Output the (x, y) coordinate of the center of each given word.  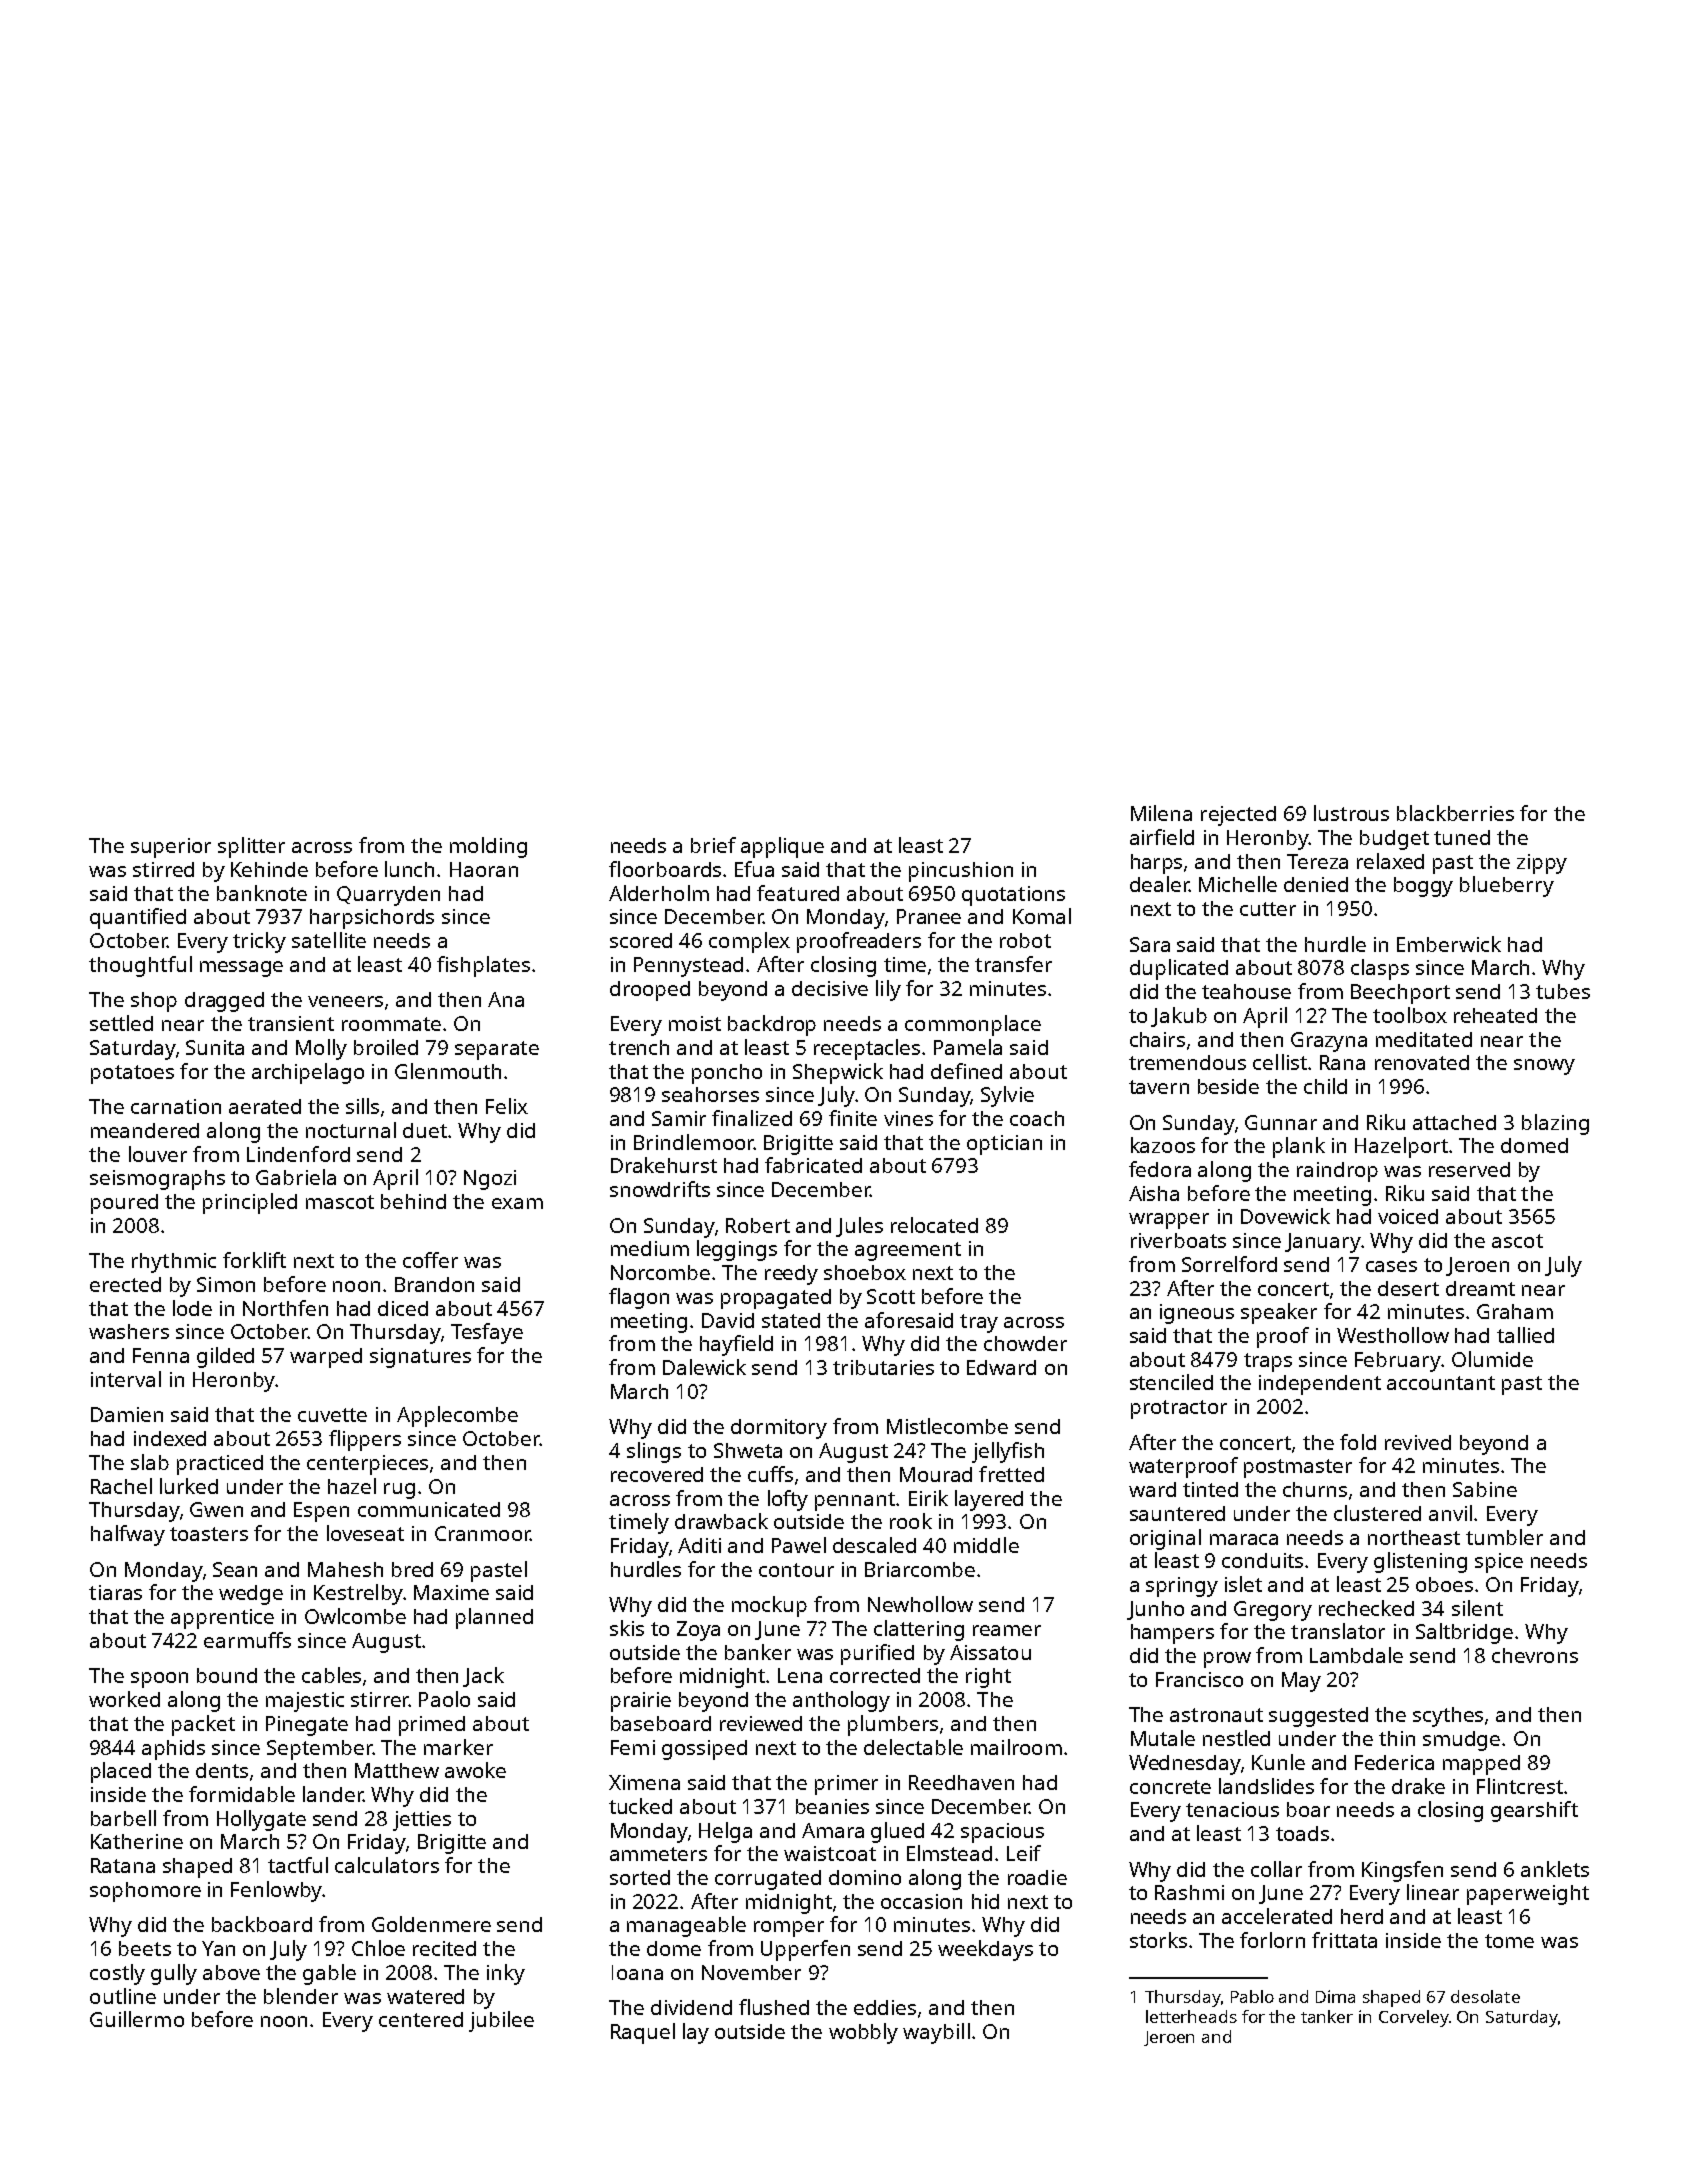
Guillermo (137, 2019)
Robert (758, 1225)
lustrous (1351, 813)
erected (125, 1284)
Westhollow (1393, 1335)
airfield (1162, 837)
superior (171, 848)
